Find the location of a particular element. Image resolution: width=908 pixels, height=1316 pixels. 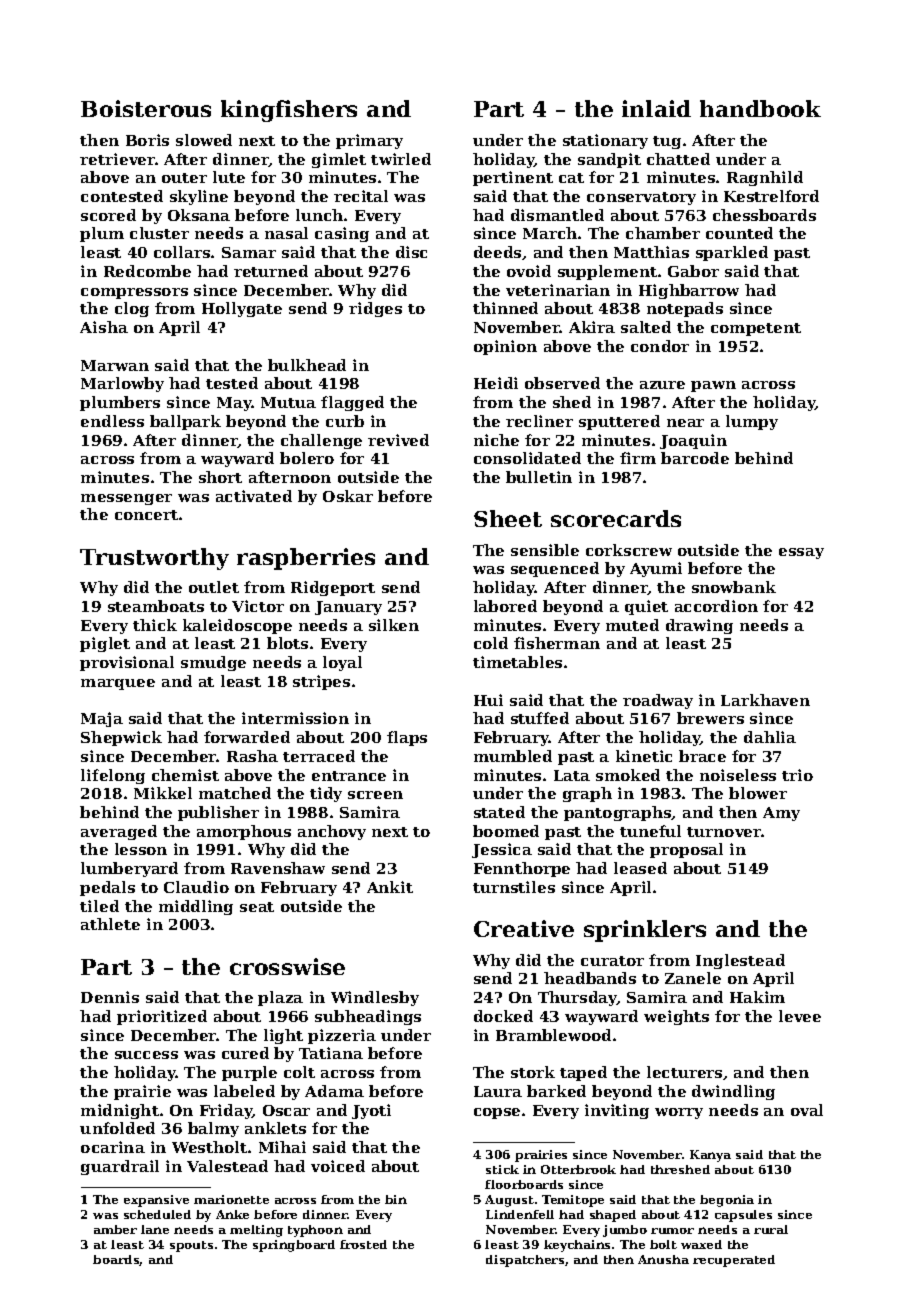

weights is located at coordinates (676, 1017).
